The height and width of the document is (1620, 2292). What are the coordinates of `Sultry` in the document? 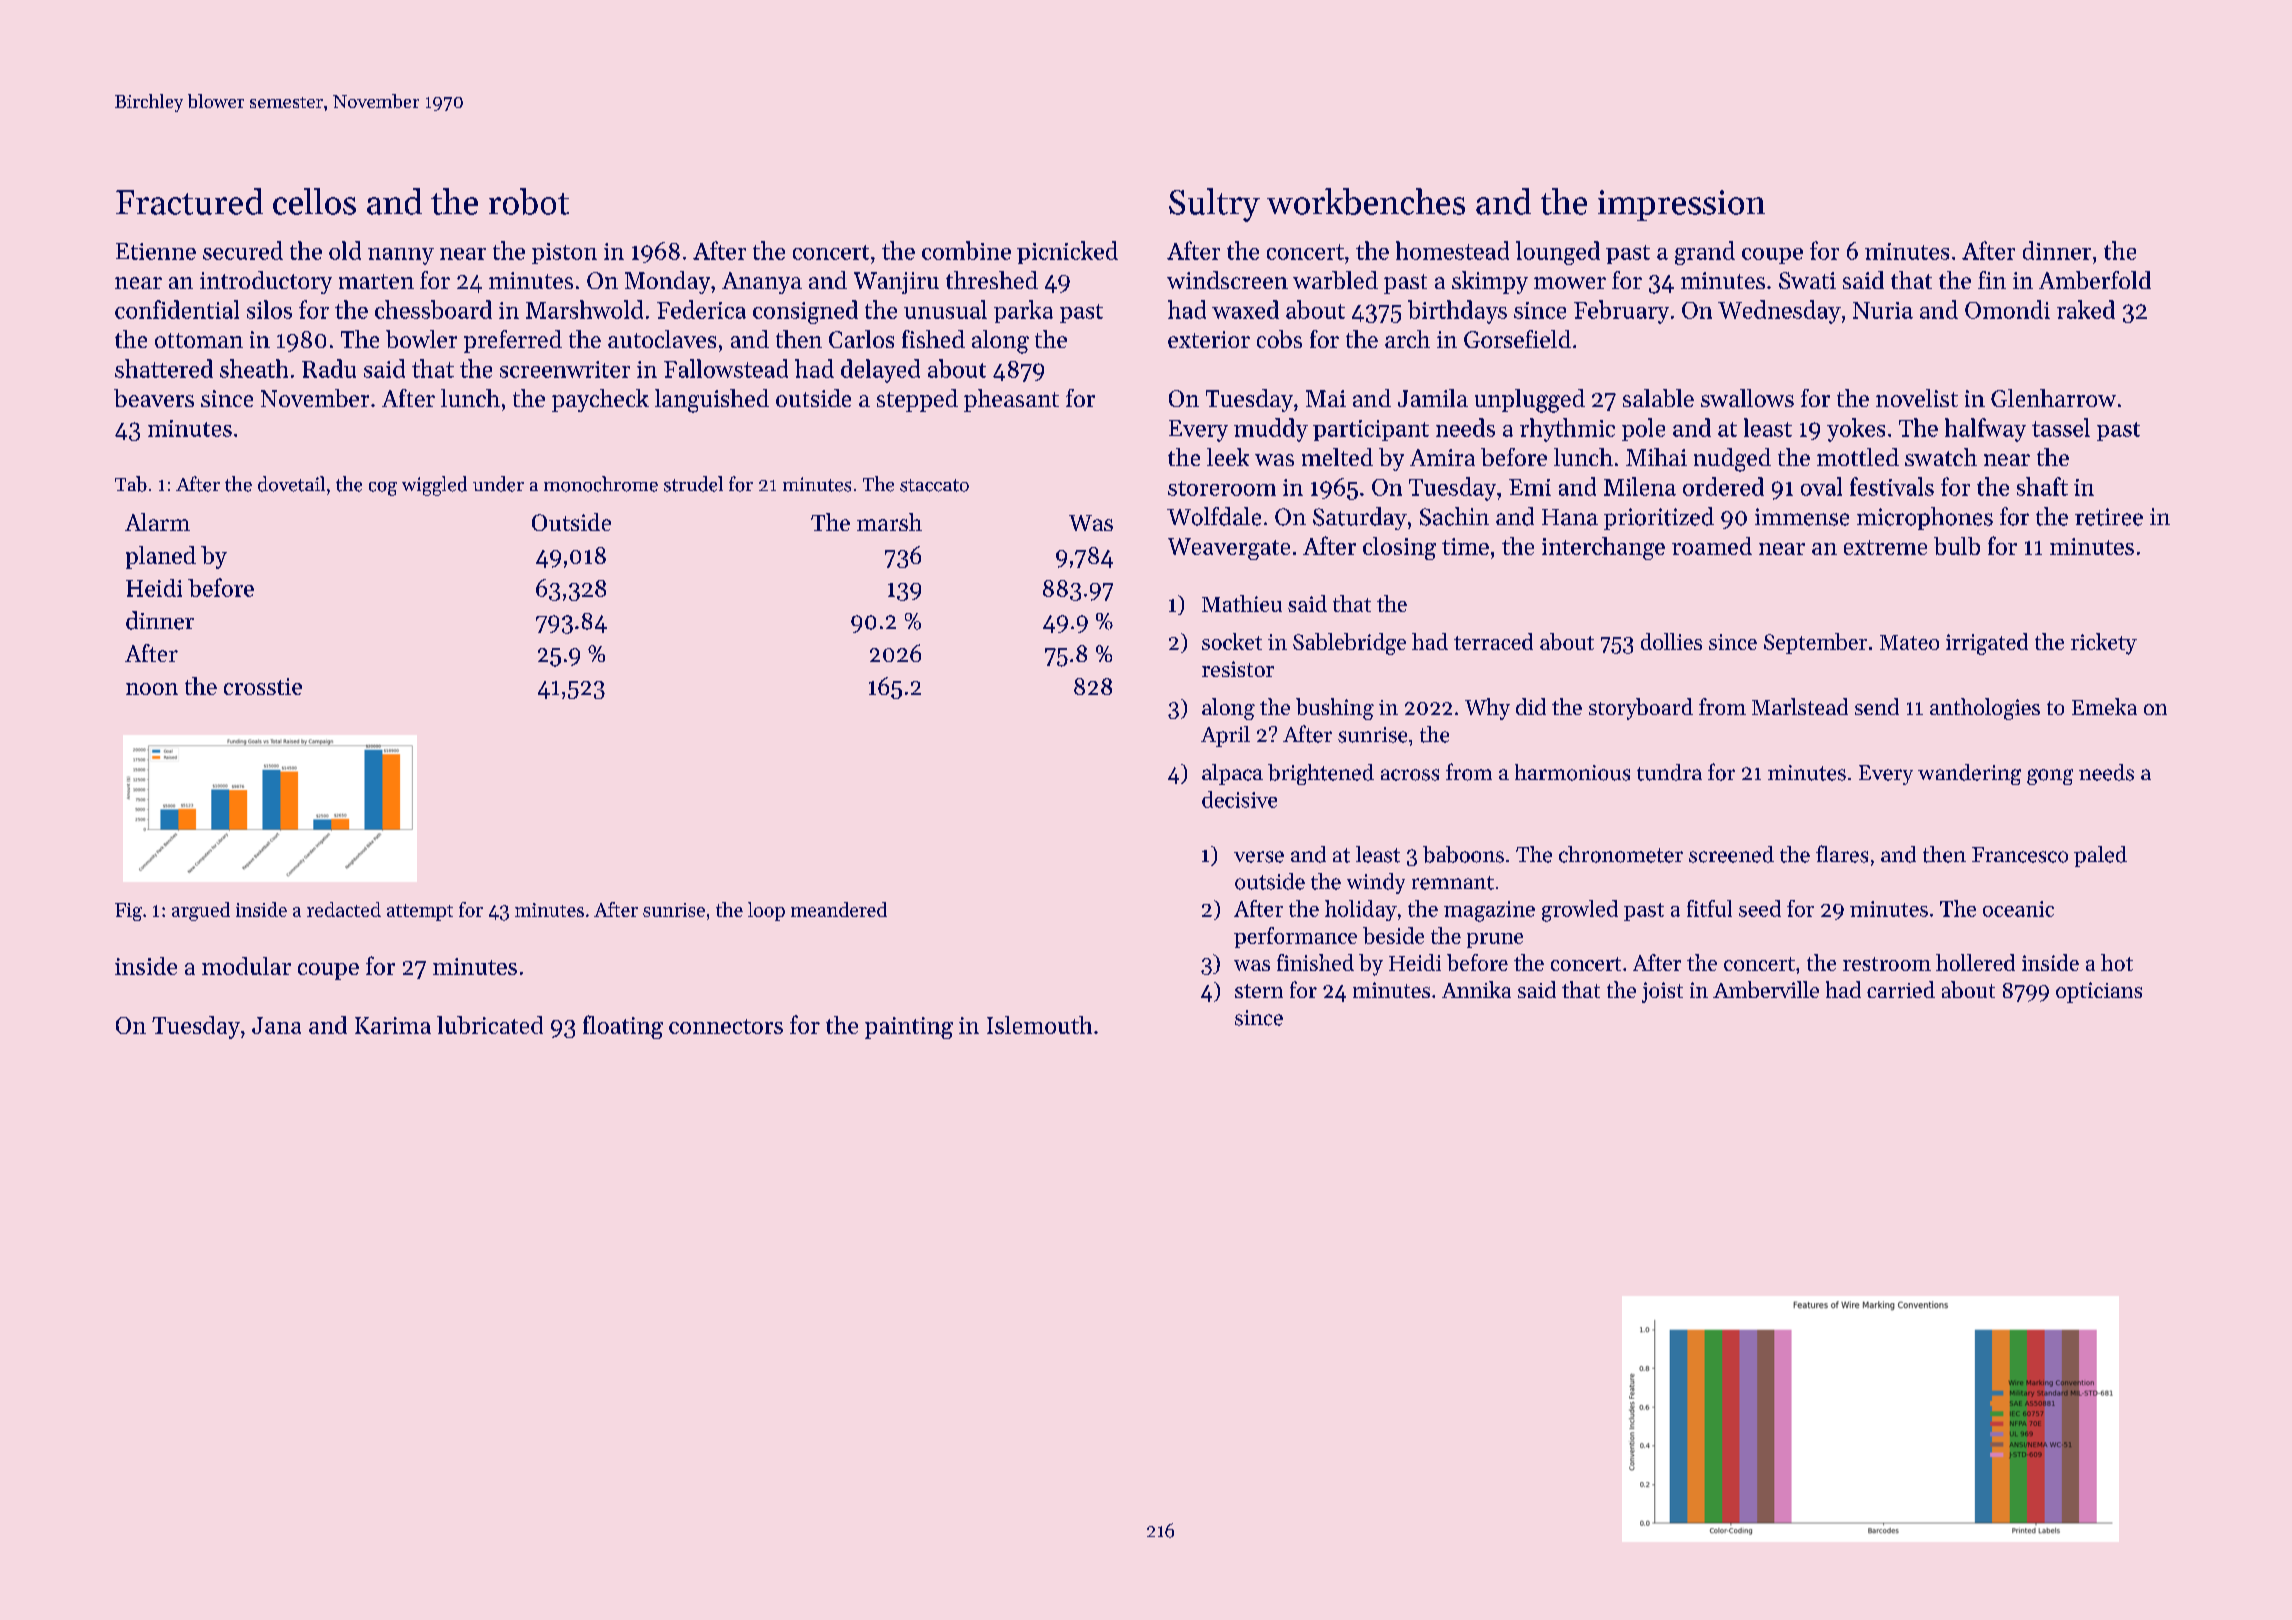 It's located at (1214, 205).
